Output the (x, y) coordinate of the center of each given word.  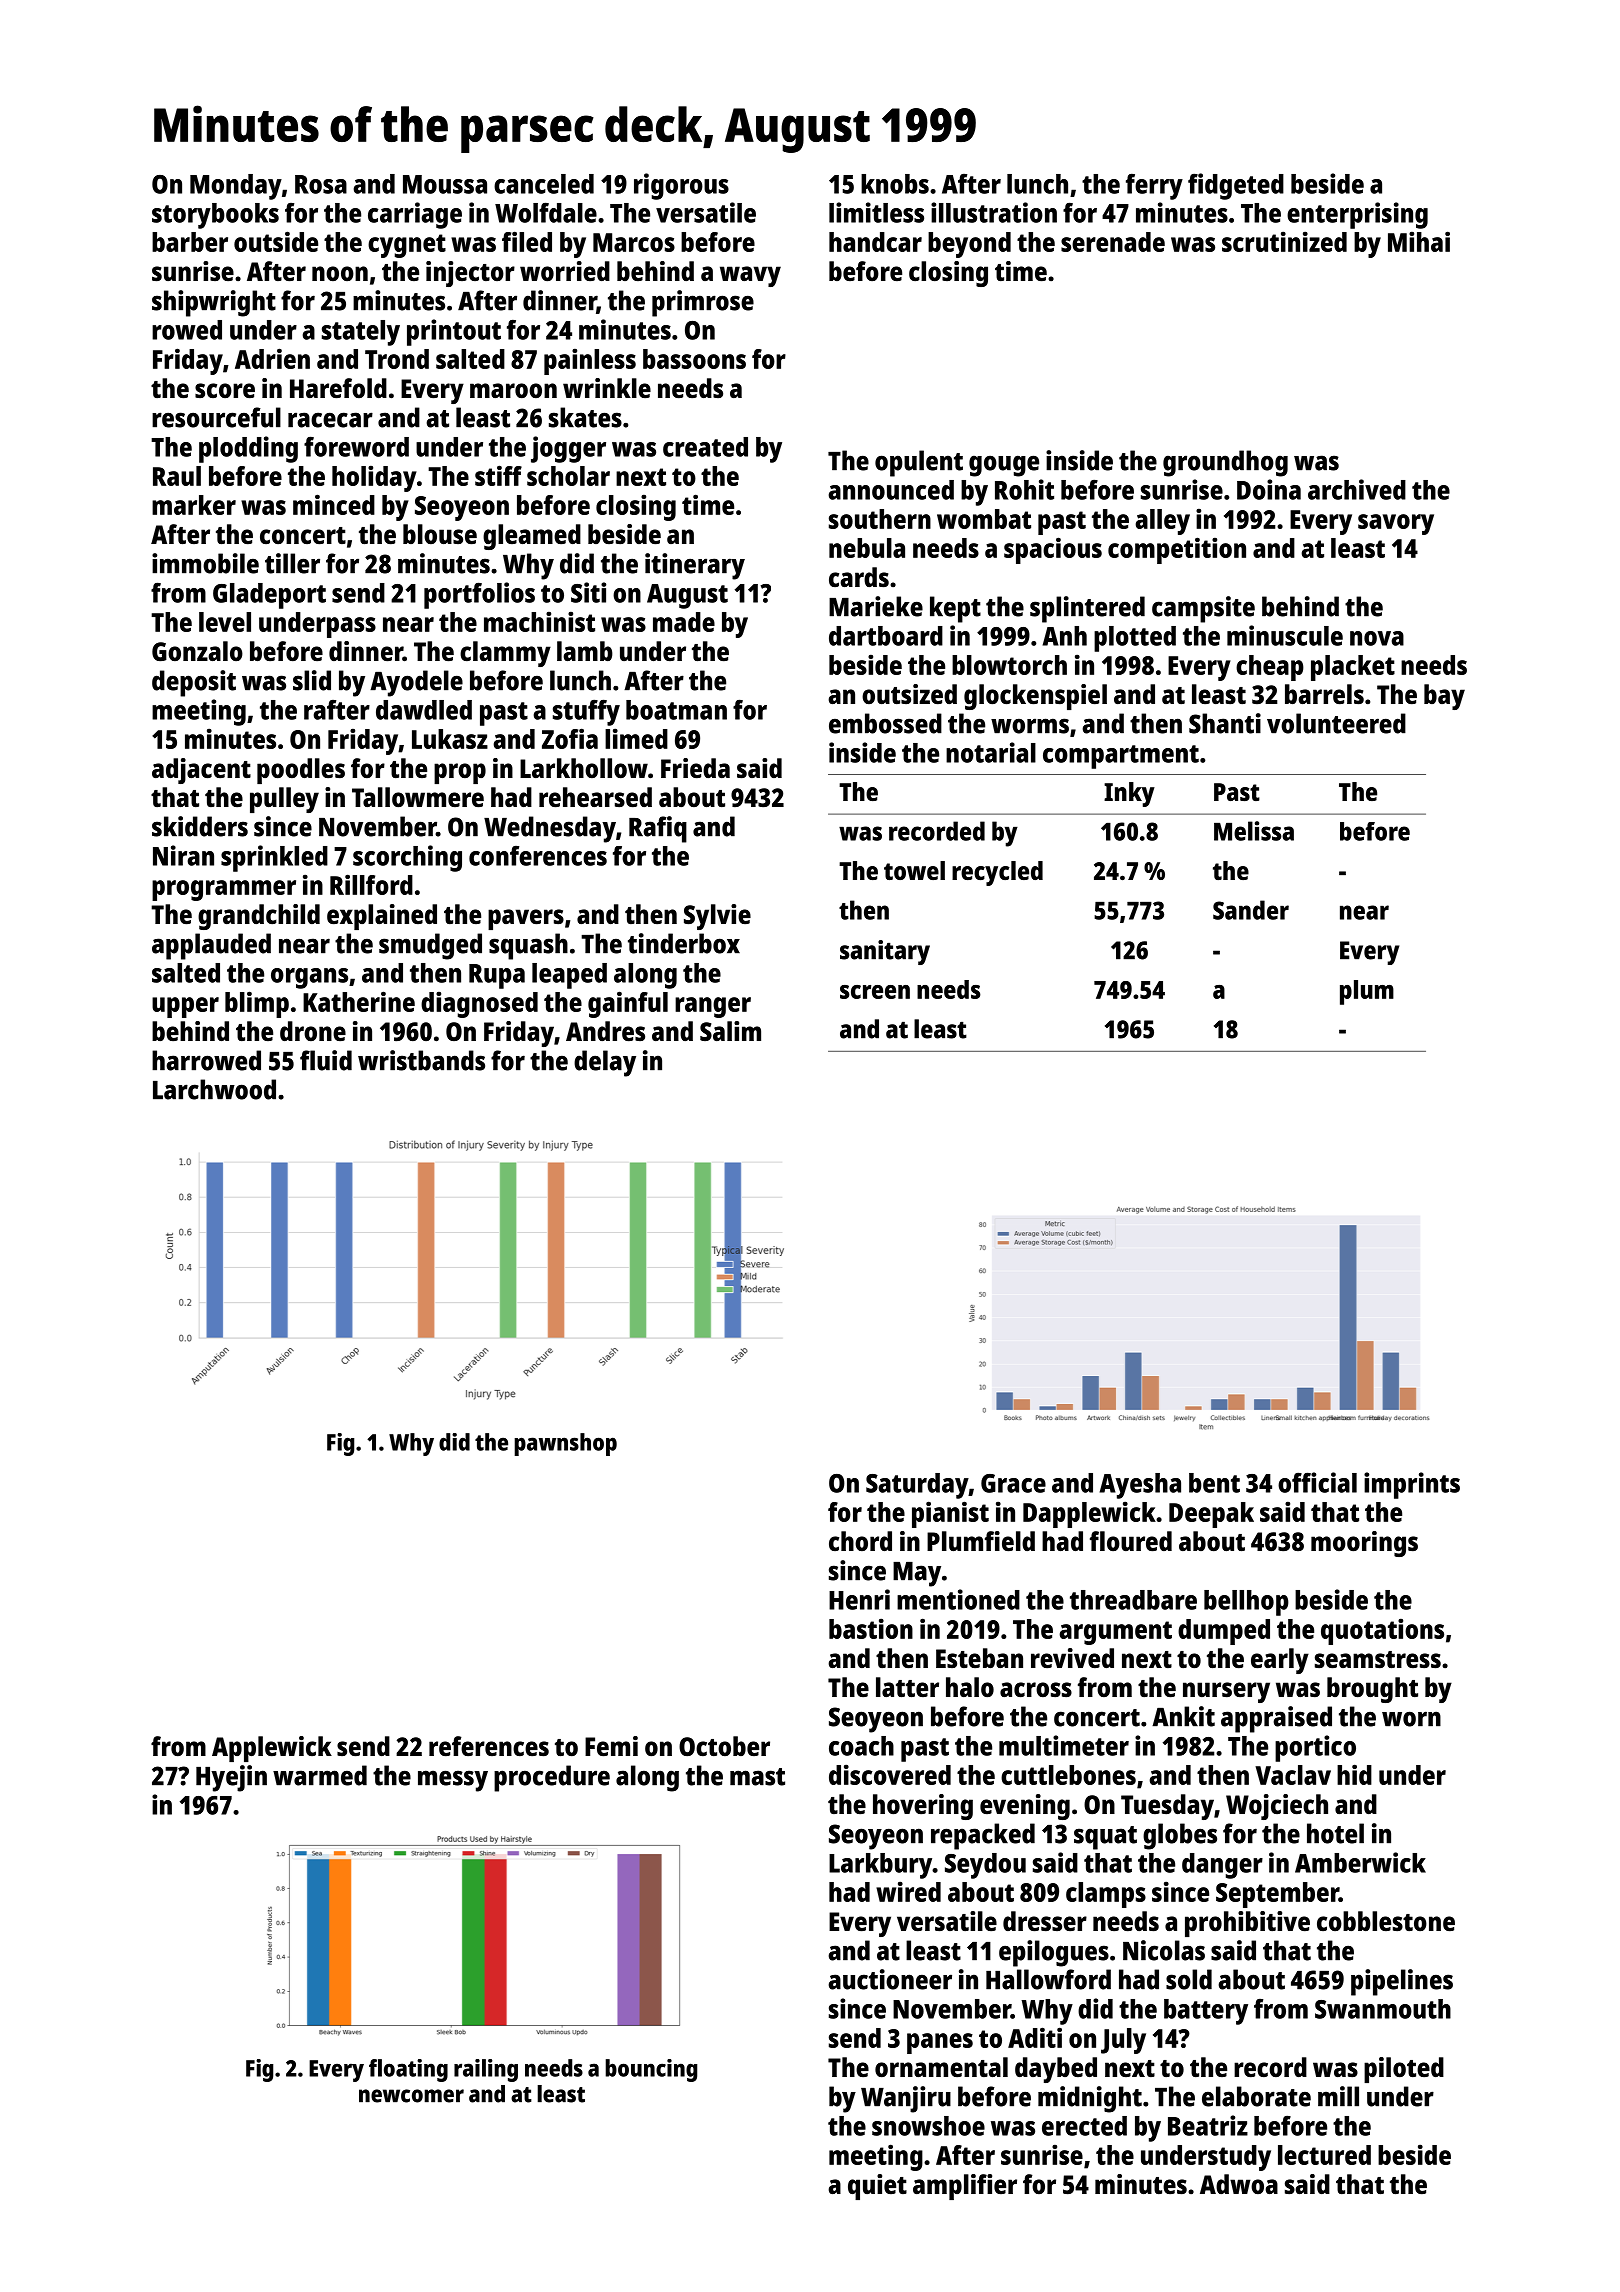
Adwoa (1239, 2184)
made (684, 622)
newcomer (411, 2096)
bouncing (651, 2070)
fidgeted (1236, 186)
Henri (859, 1599)
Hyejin (231, 1778)
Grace (1013, 1483)
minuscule (1285, 635)
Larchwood (214, 1089)
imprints (1412, 1485)
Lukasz (450, 739)
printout (454, 332)
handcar (875, 242)
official (1317, 1482)
